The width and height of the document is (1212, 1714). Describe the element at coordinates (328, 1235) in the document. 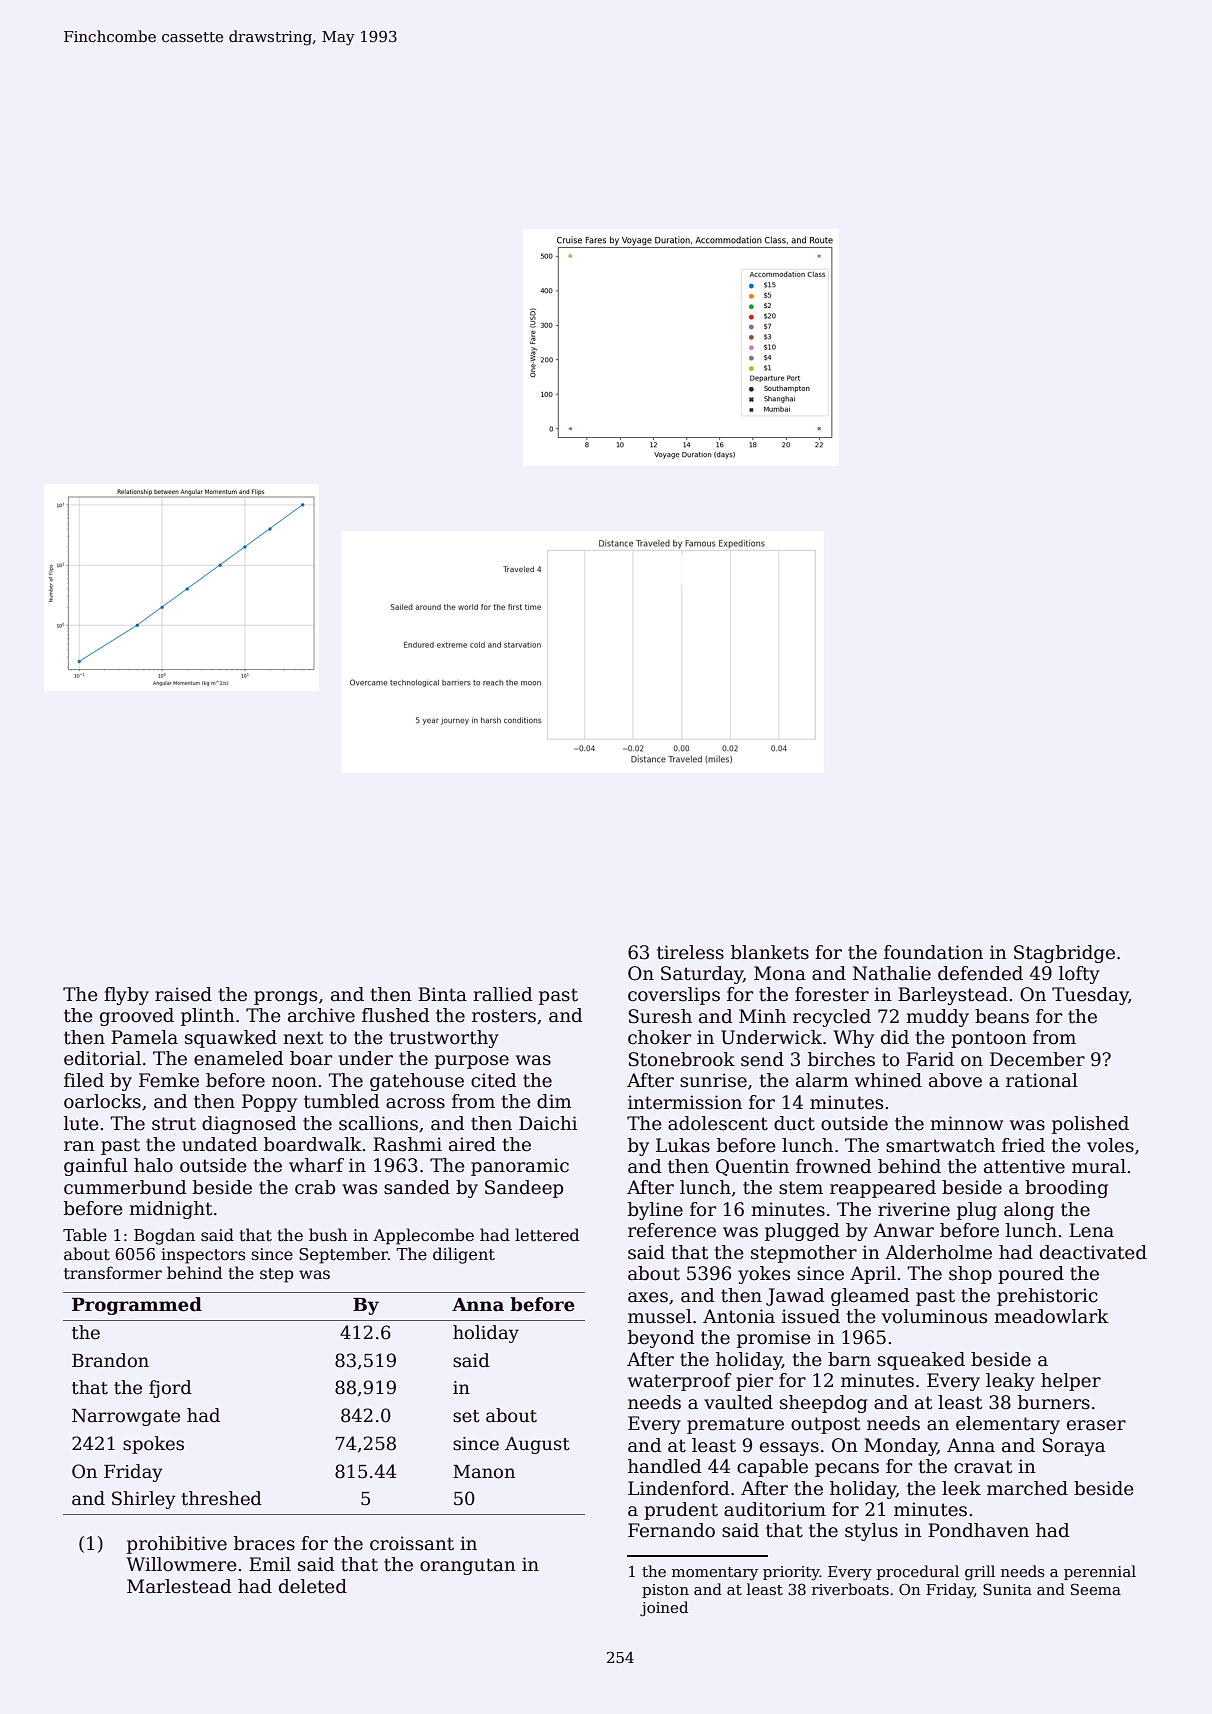

I see `bush` at that location.
